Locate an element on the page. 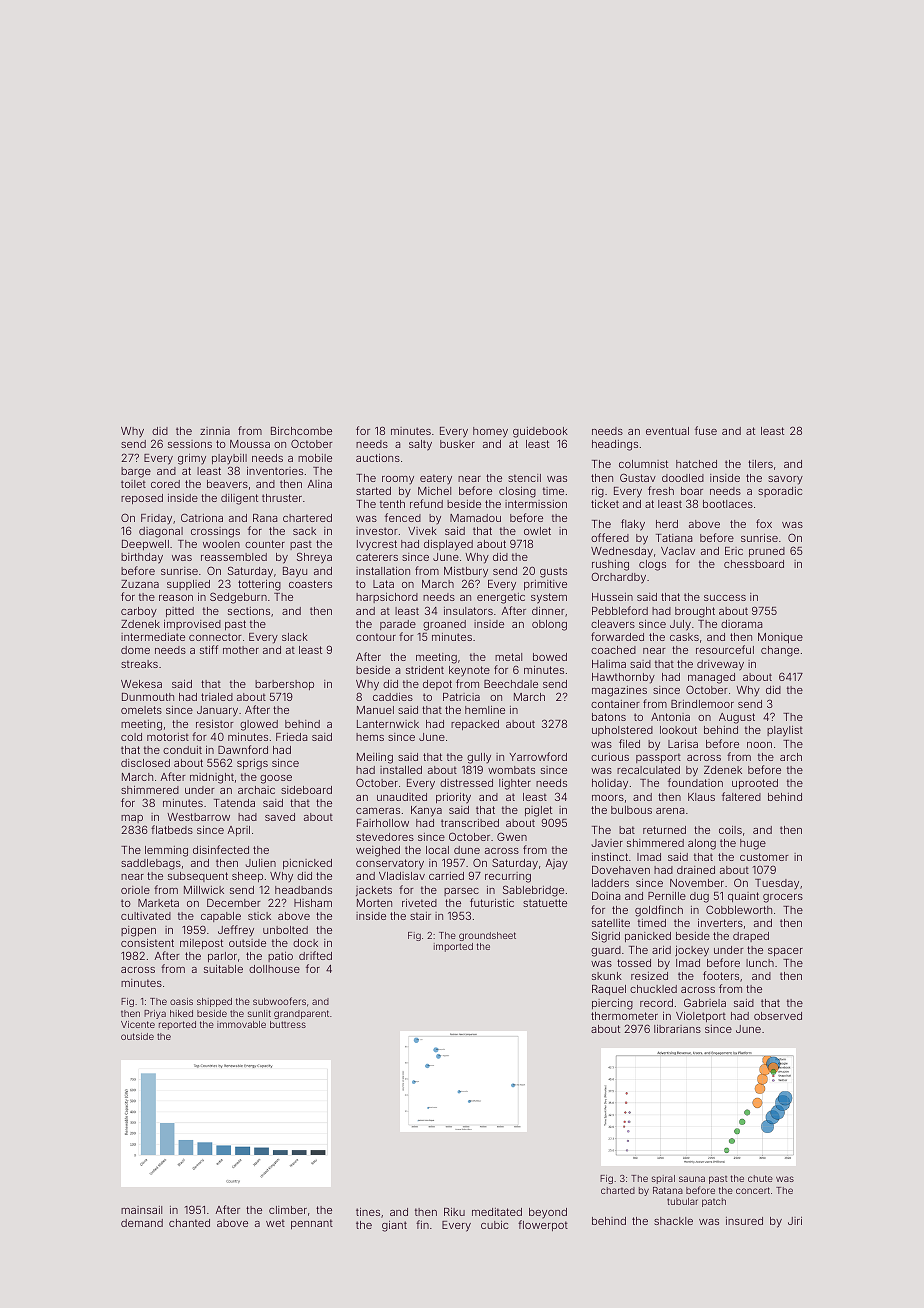 Image resolution: width=924 pixels, height=1308 pixels. pennant is located at coordinates (312, 1224).
